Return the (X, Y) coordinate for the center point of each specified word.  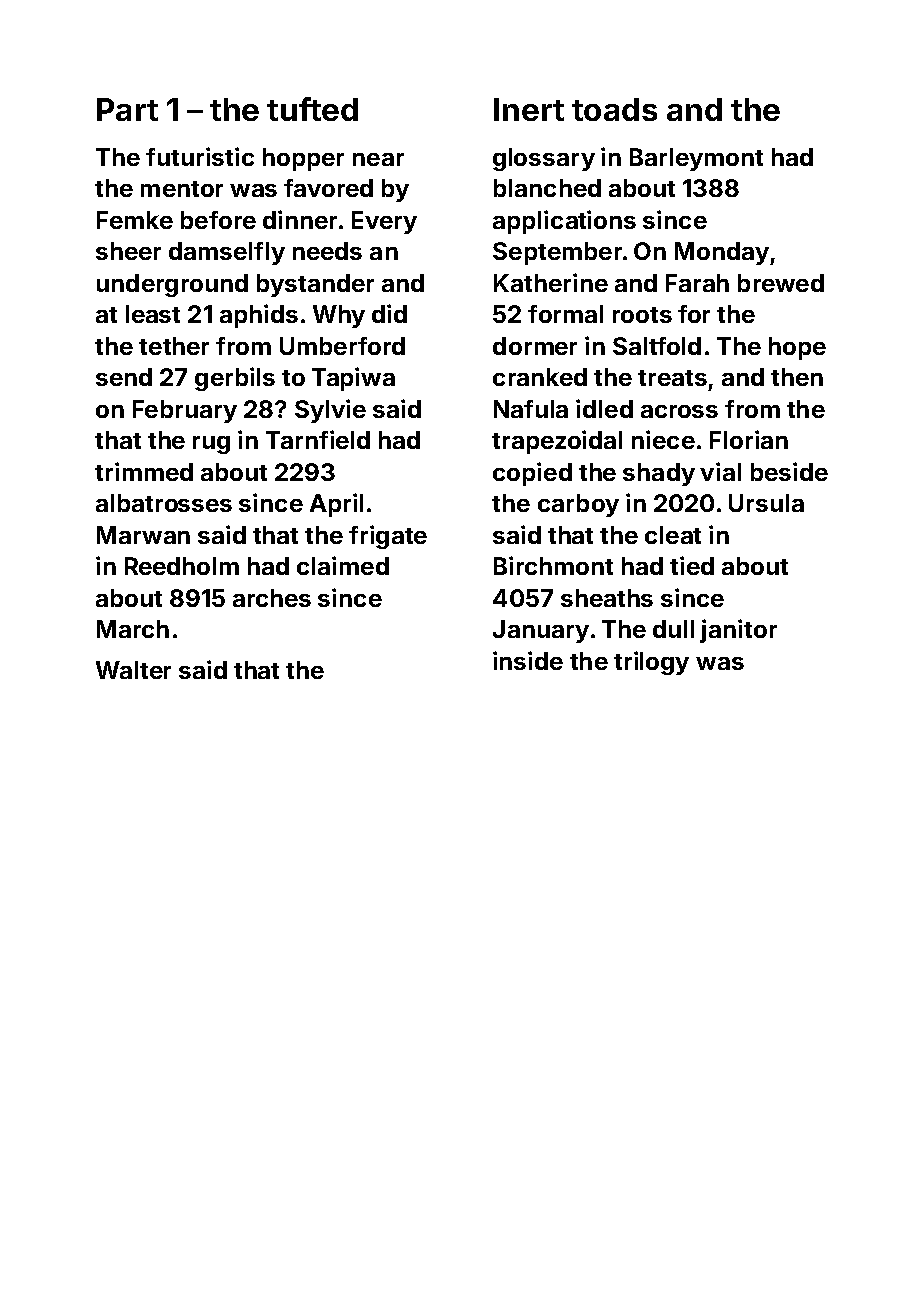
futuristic (200, 156)
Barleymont (696, 159)
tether (174, 346)
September (557, 253)
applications (564, 222)
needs (327, 251)
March (133, 629)
